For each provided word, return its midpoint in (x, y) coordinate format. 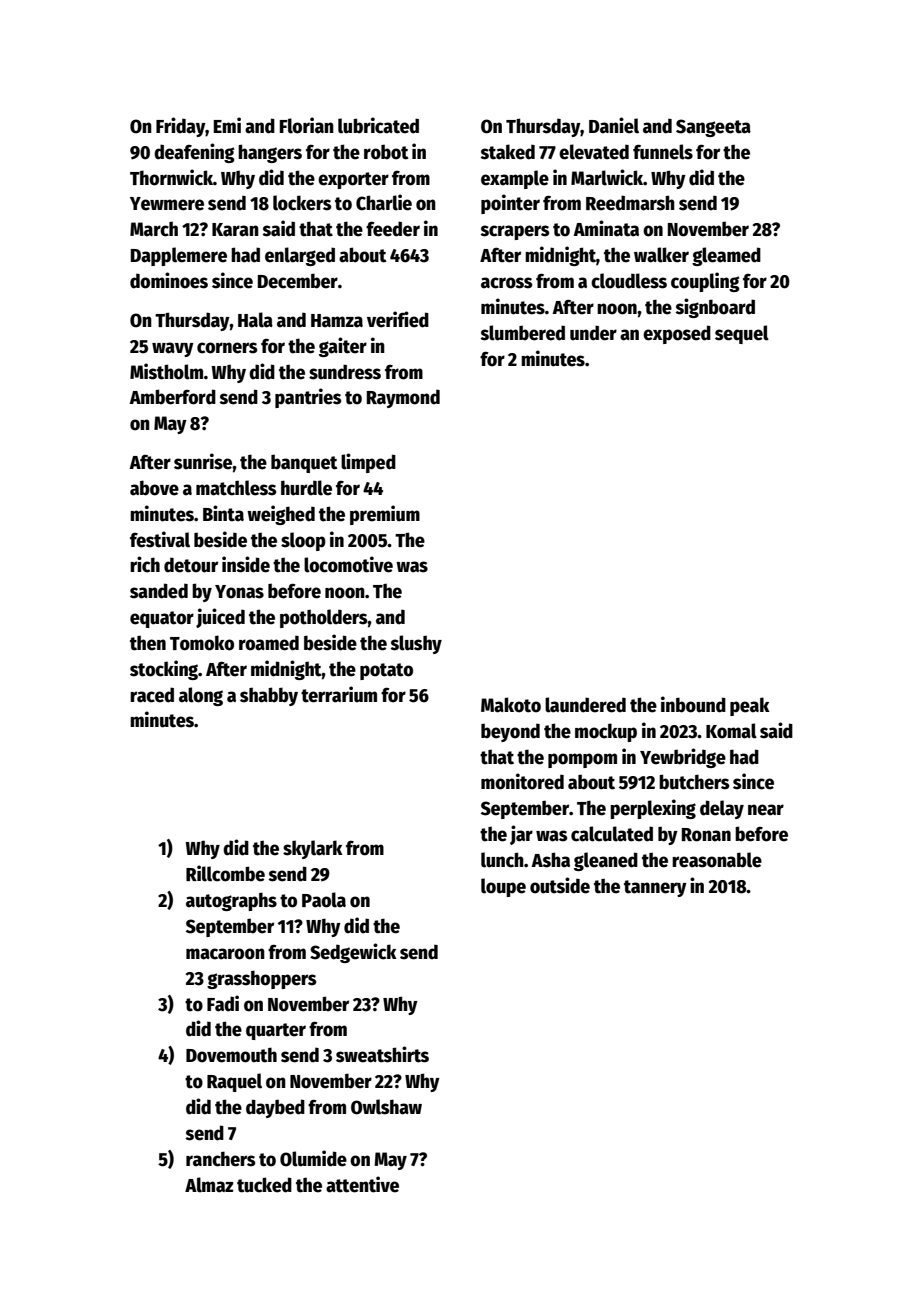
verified (398, 319)
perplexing (653, 809)
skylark (313, 849)
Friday (181, 127)
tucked (264, 1185)
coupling (705, 282)
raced (152, 695)
